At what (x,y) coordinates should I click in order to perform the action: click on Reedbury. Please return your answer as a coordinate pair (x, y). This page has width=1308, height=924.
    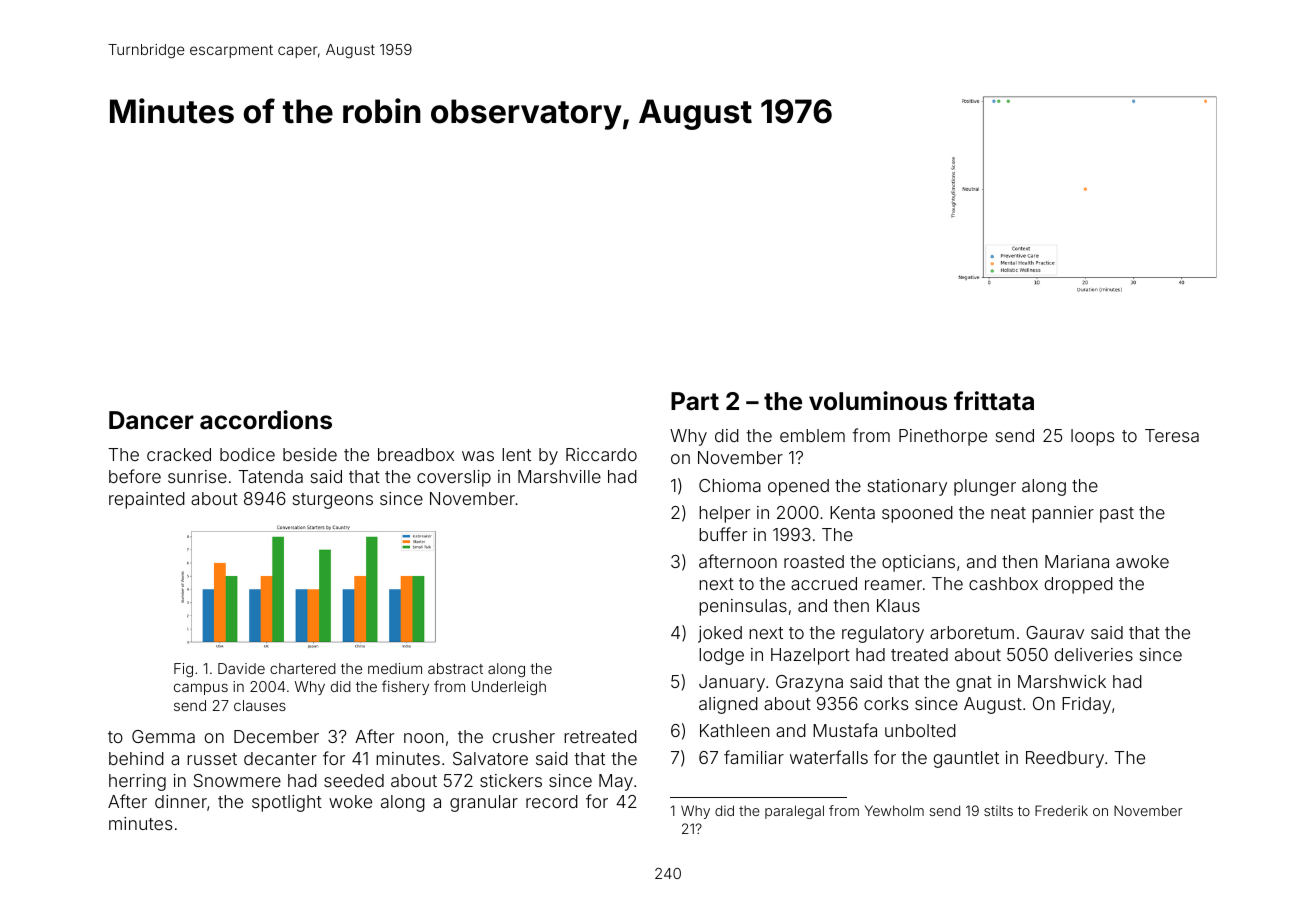
    Looking at the image, I should click on (1065, 759).
